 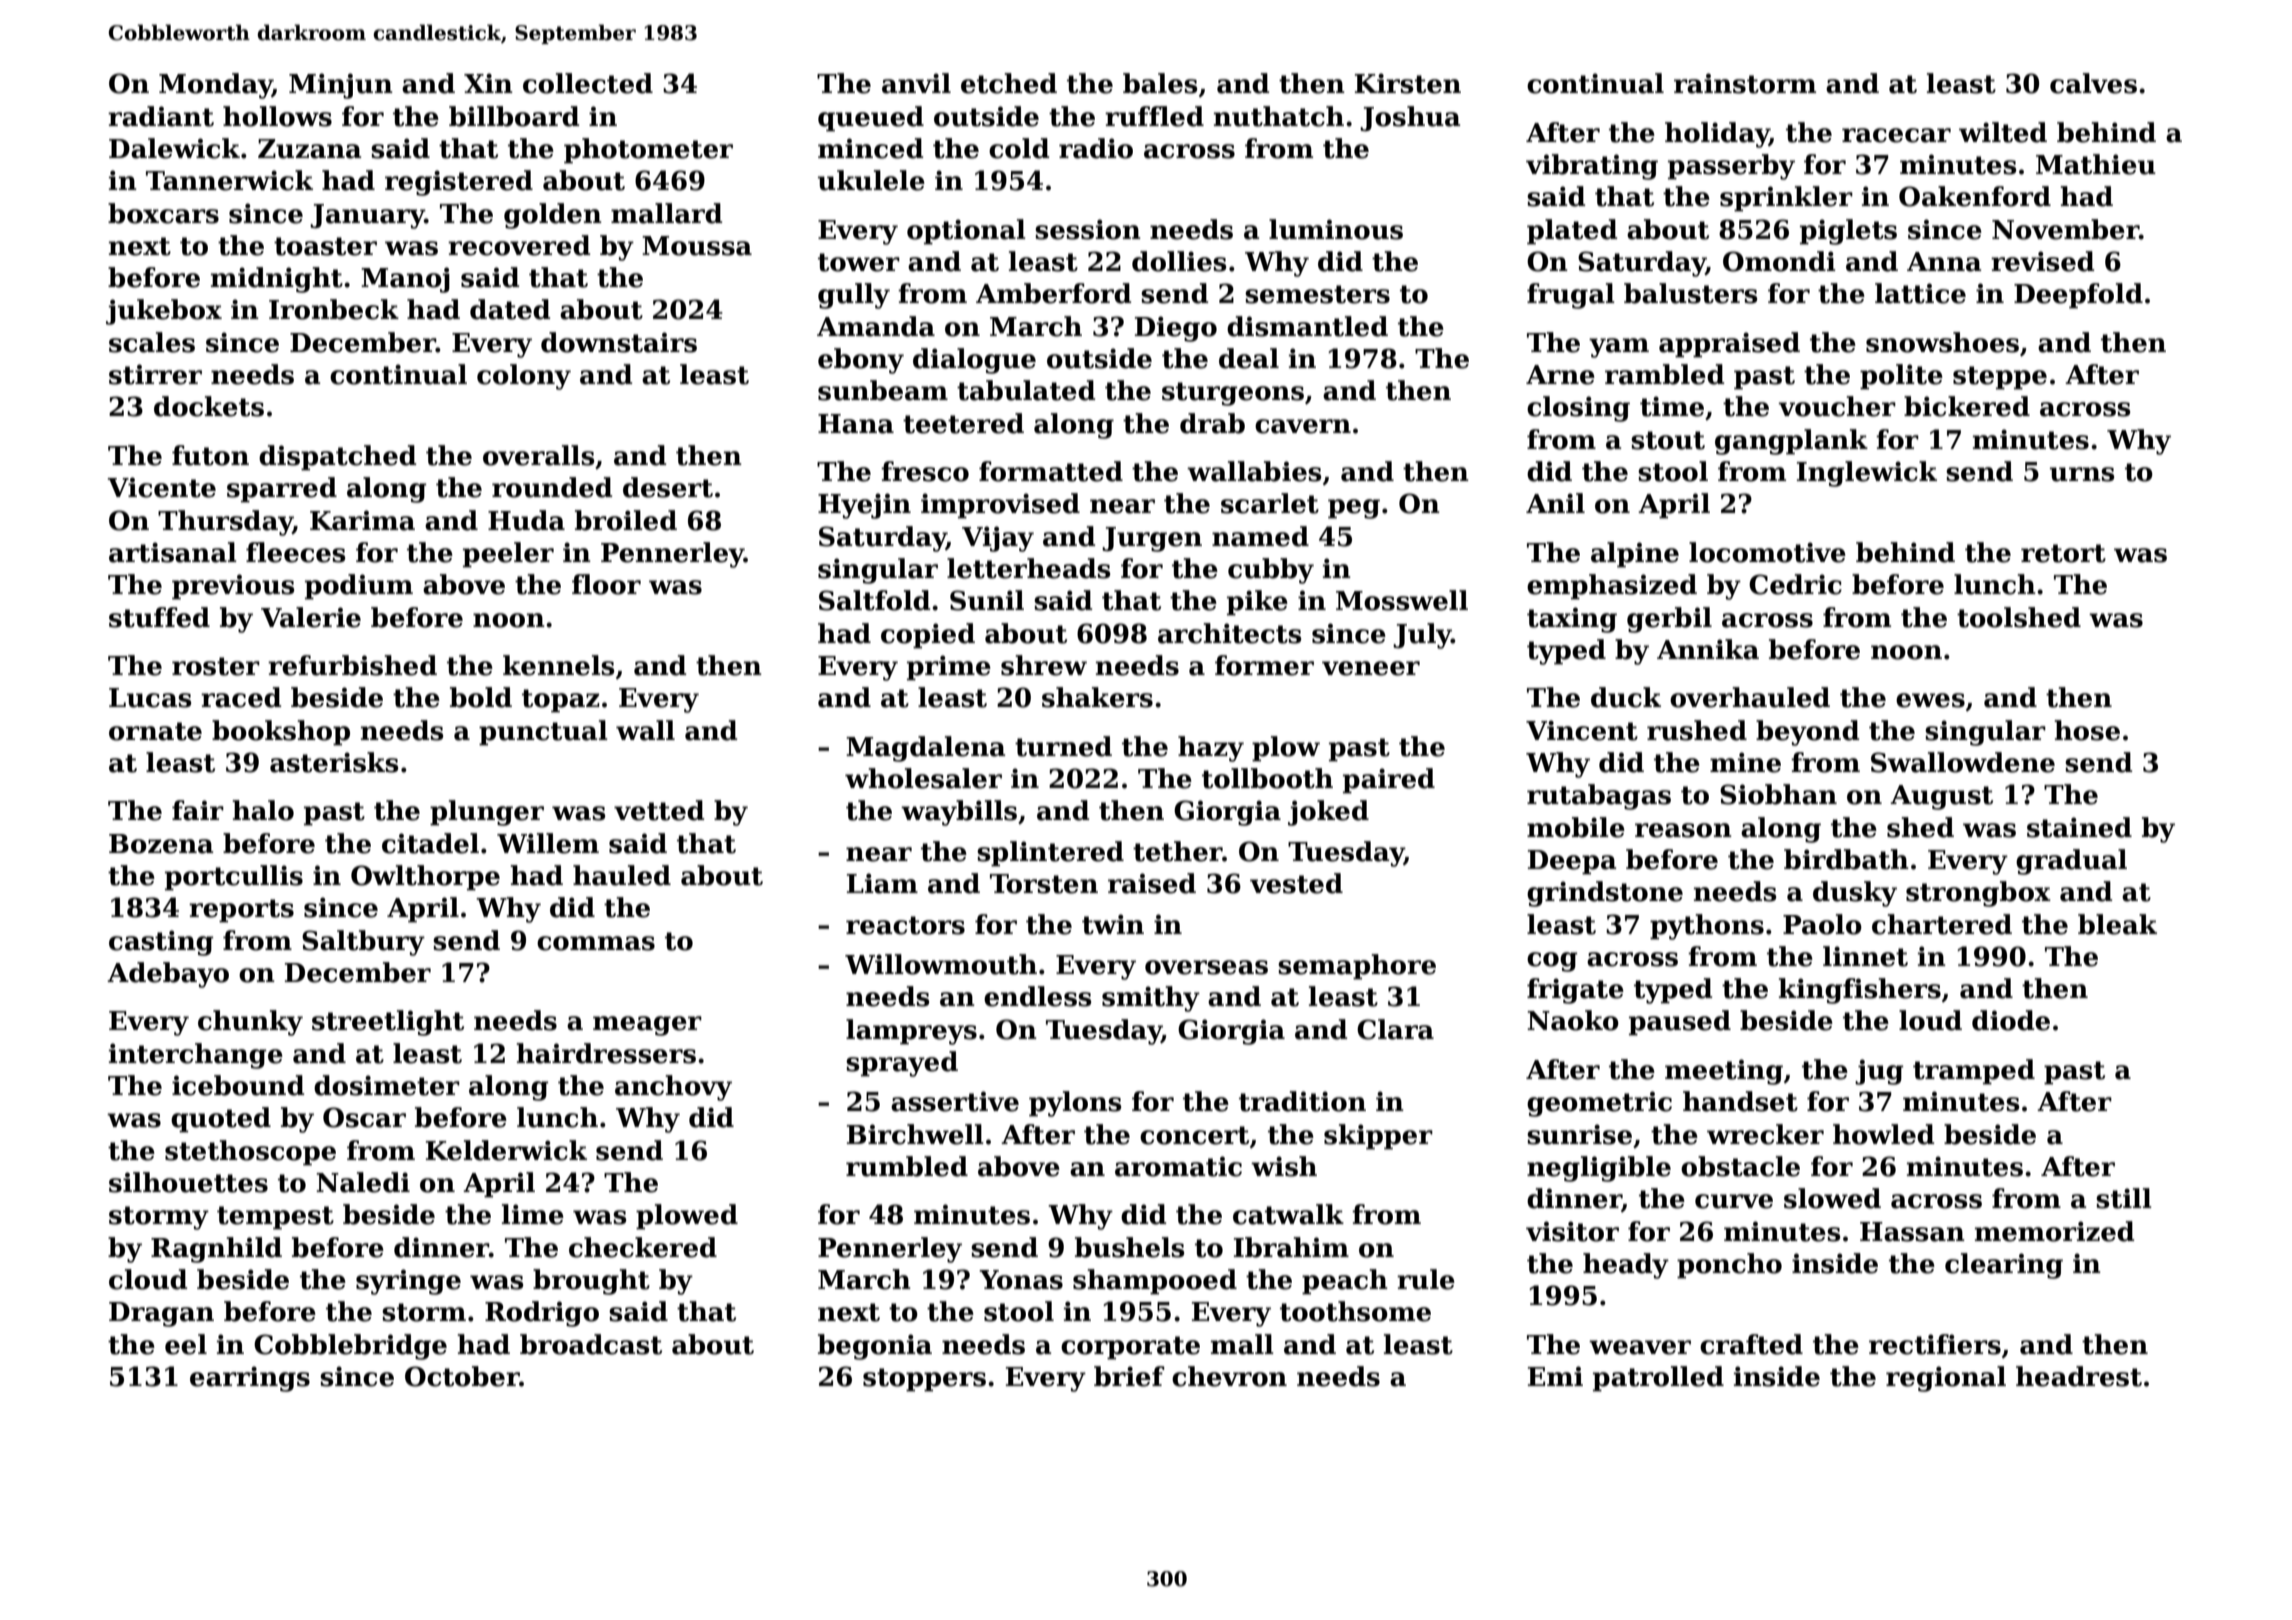 I want to click on frigate, so click(x=1575, y=991).
